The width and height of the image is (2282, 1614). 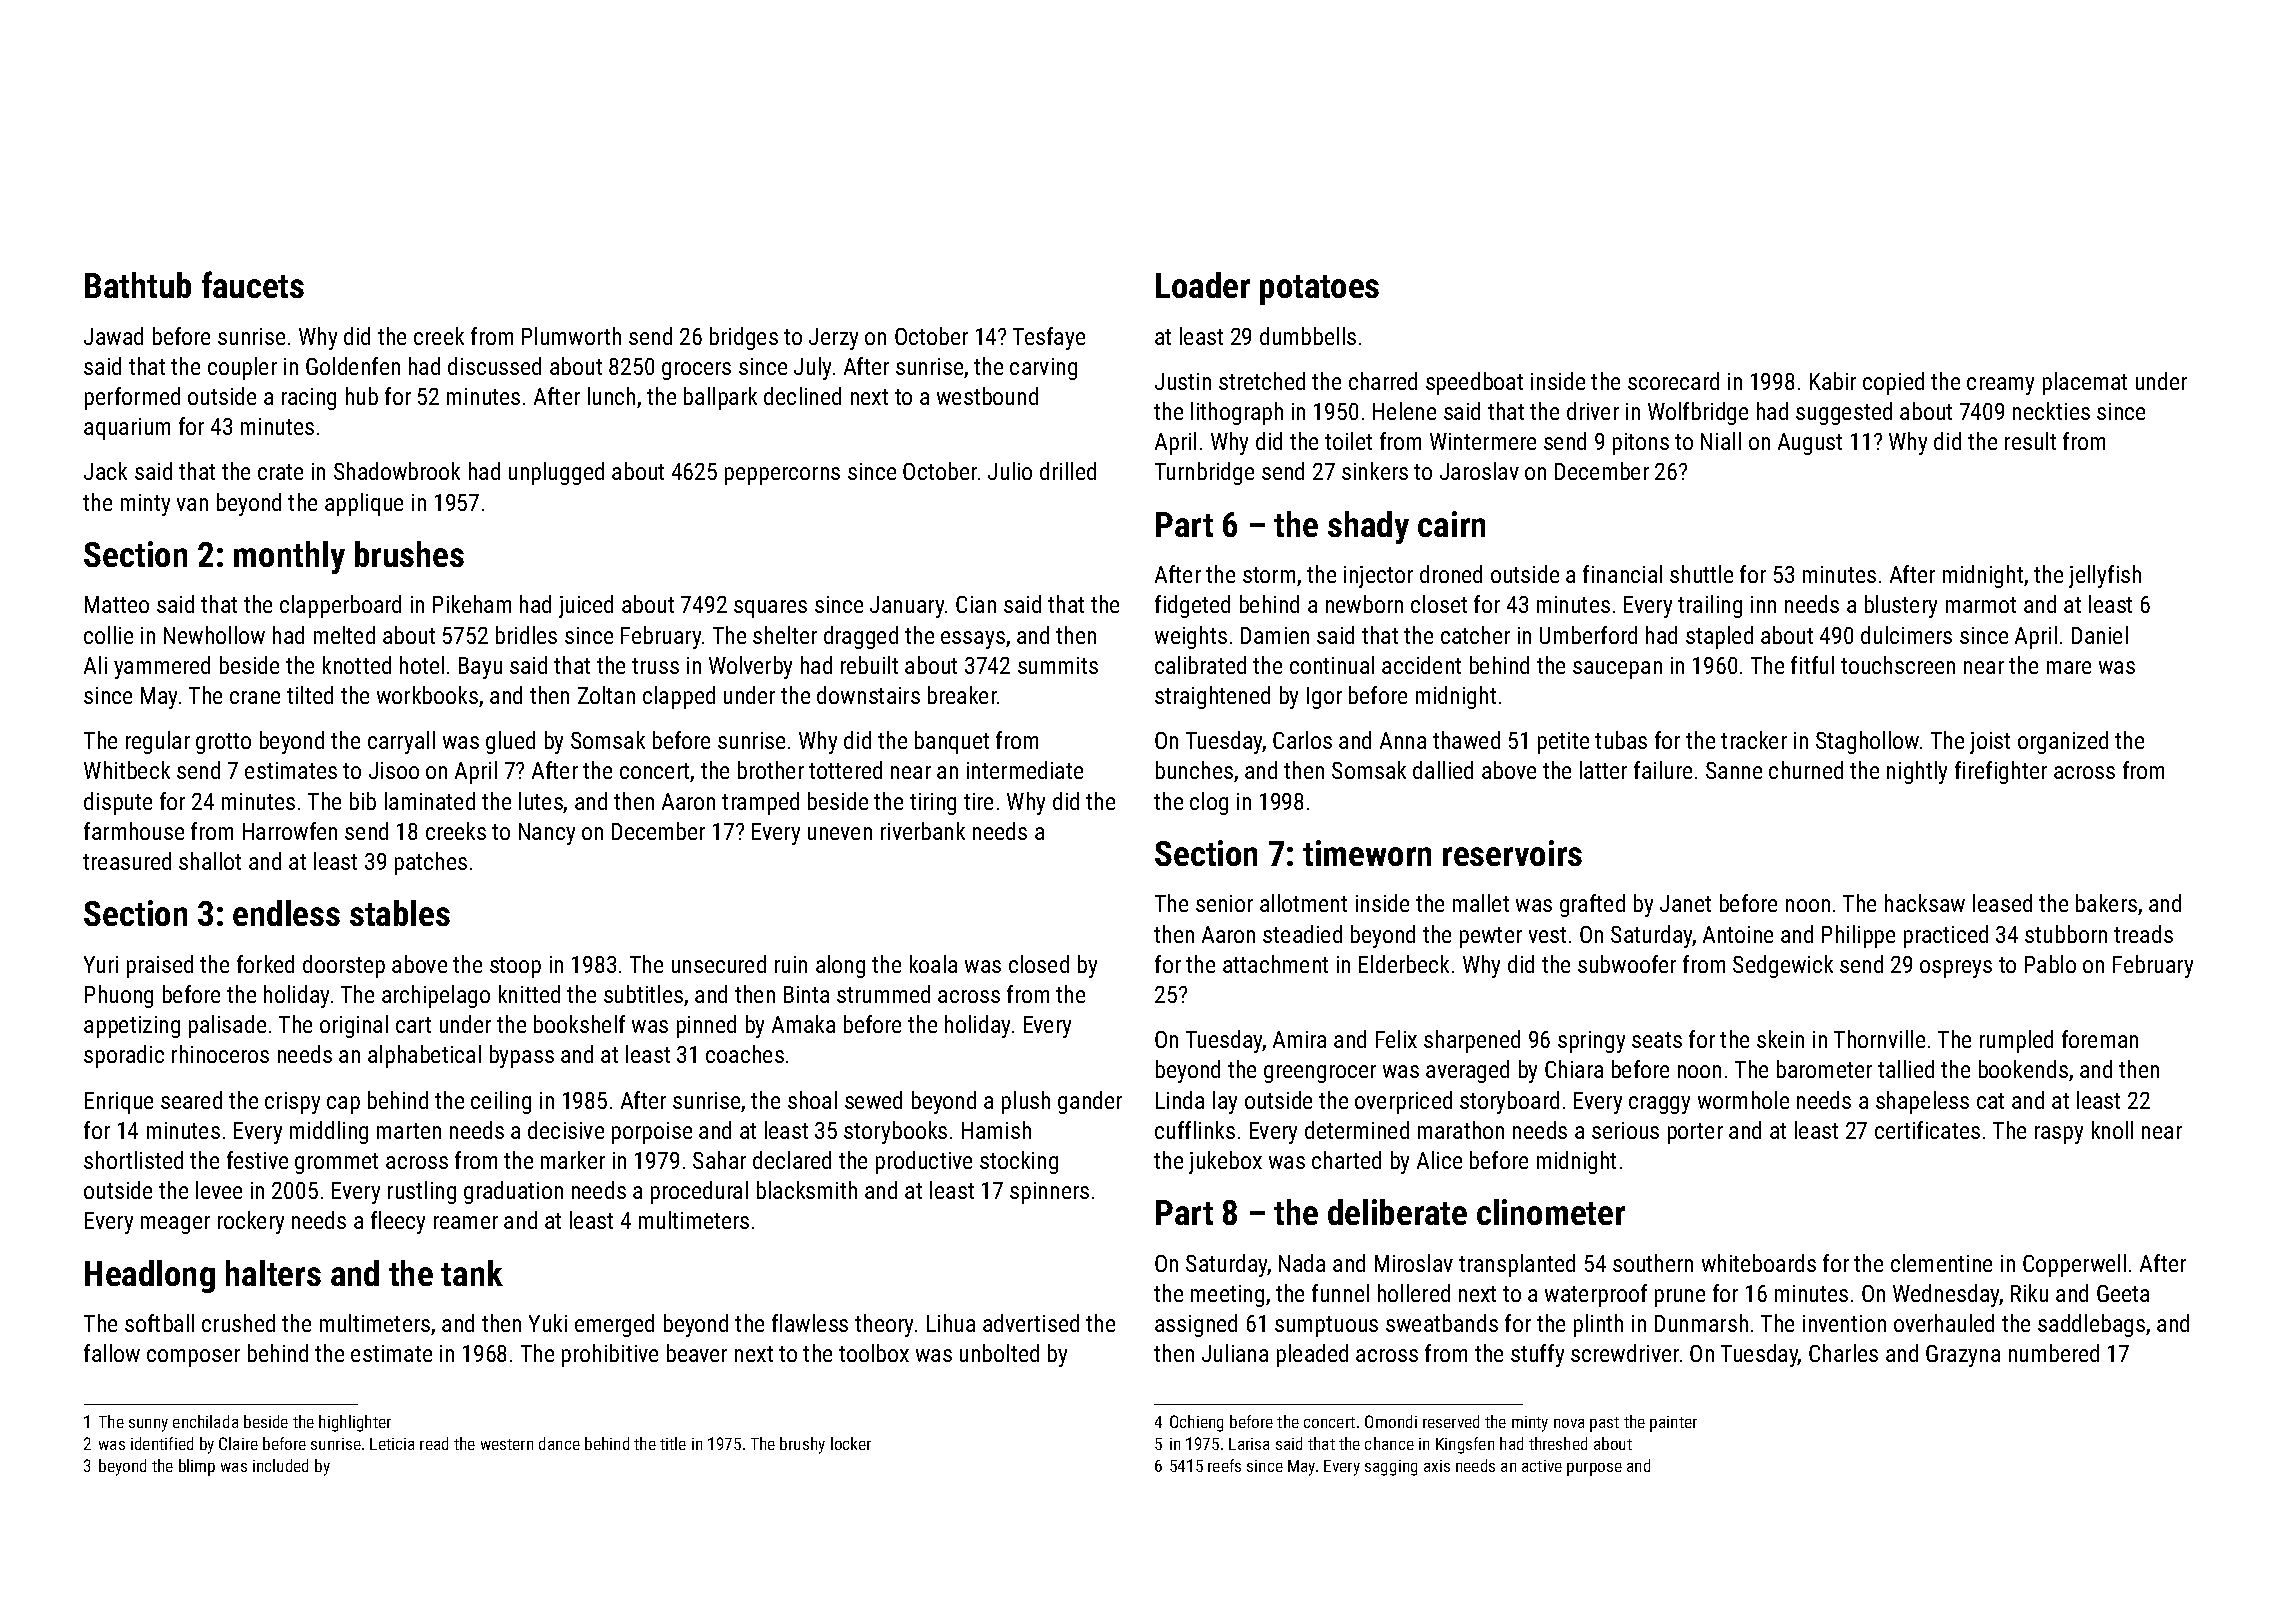 I want to click on Plumworth, so click(x=571, y=336).
